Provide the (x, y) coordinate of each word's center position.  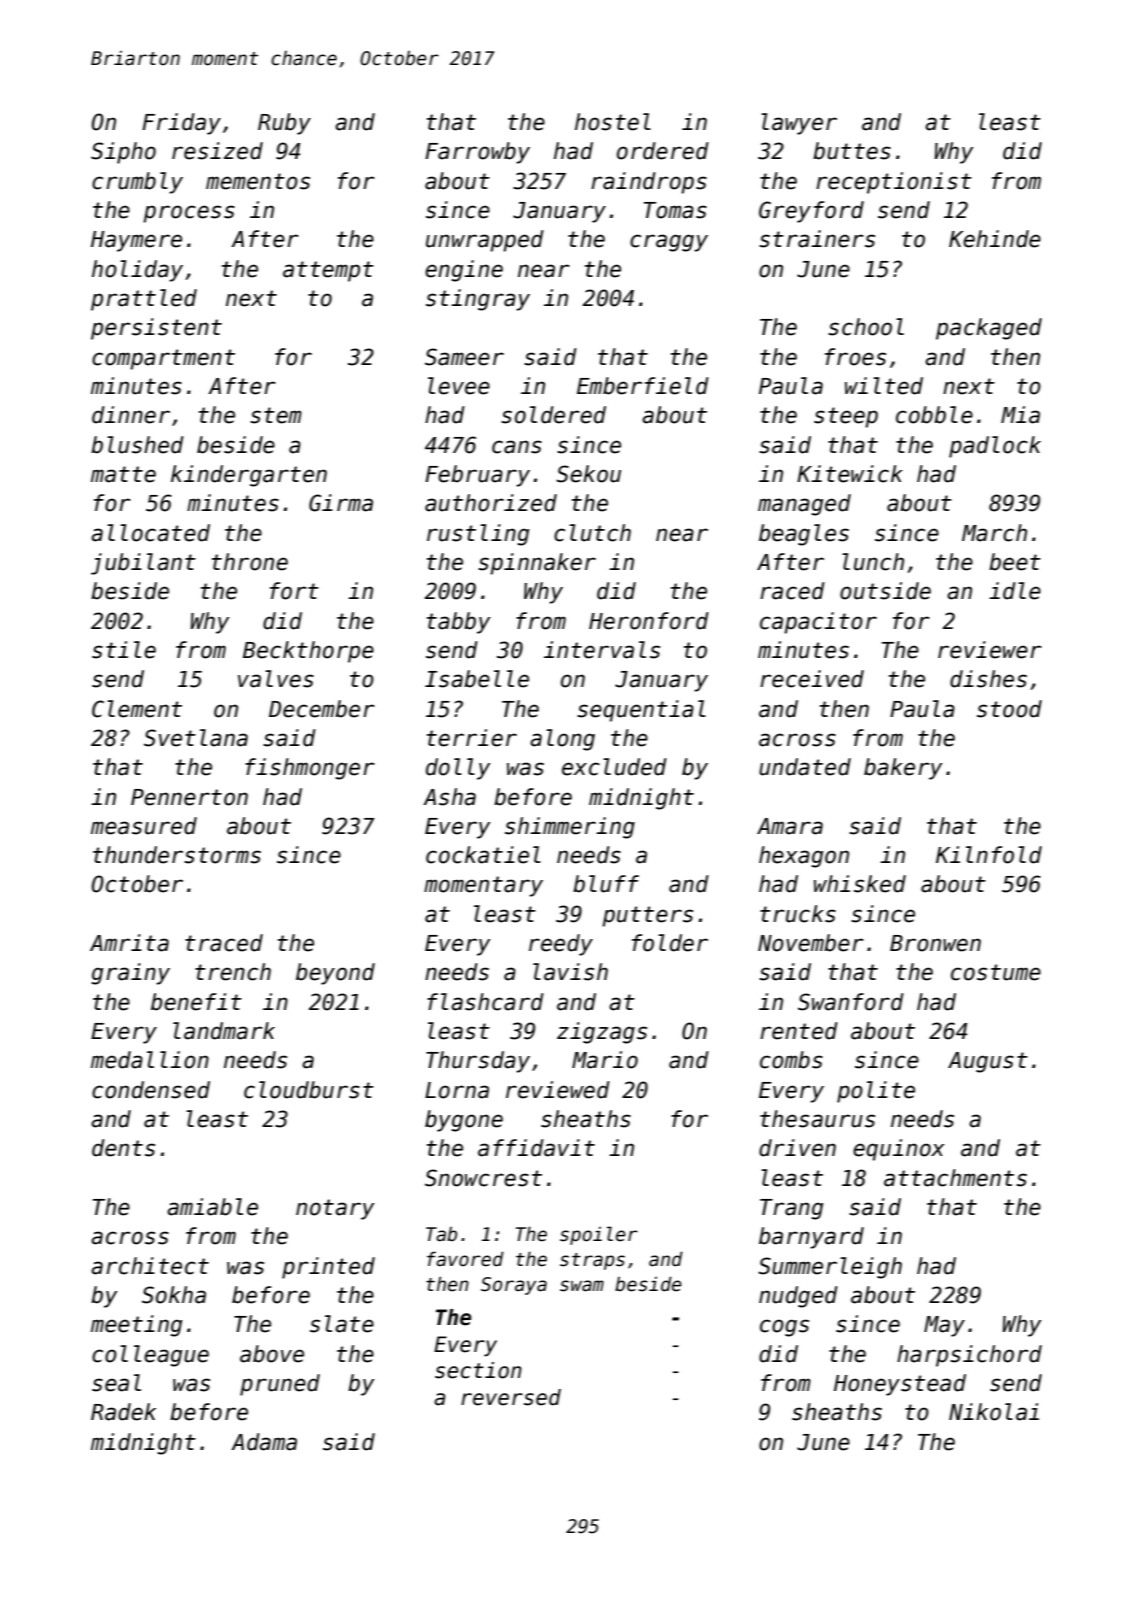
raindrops (649, 183)
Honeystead (900, 1385)
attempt (328, 271)
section (478, 1370)
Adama (264, 1442)
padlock (995, 447)
